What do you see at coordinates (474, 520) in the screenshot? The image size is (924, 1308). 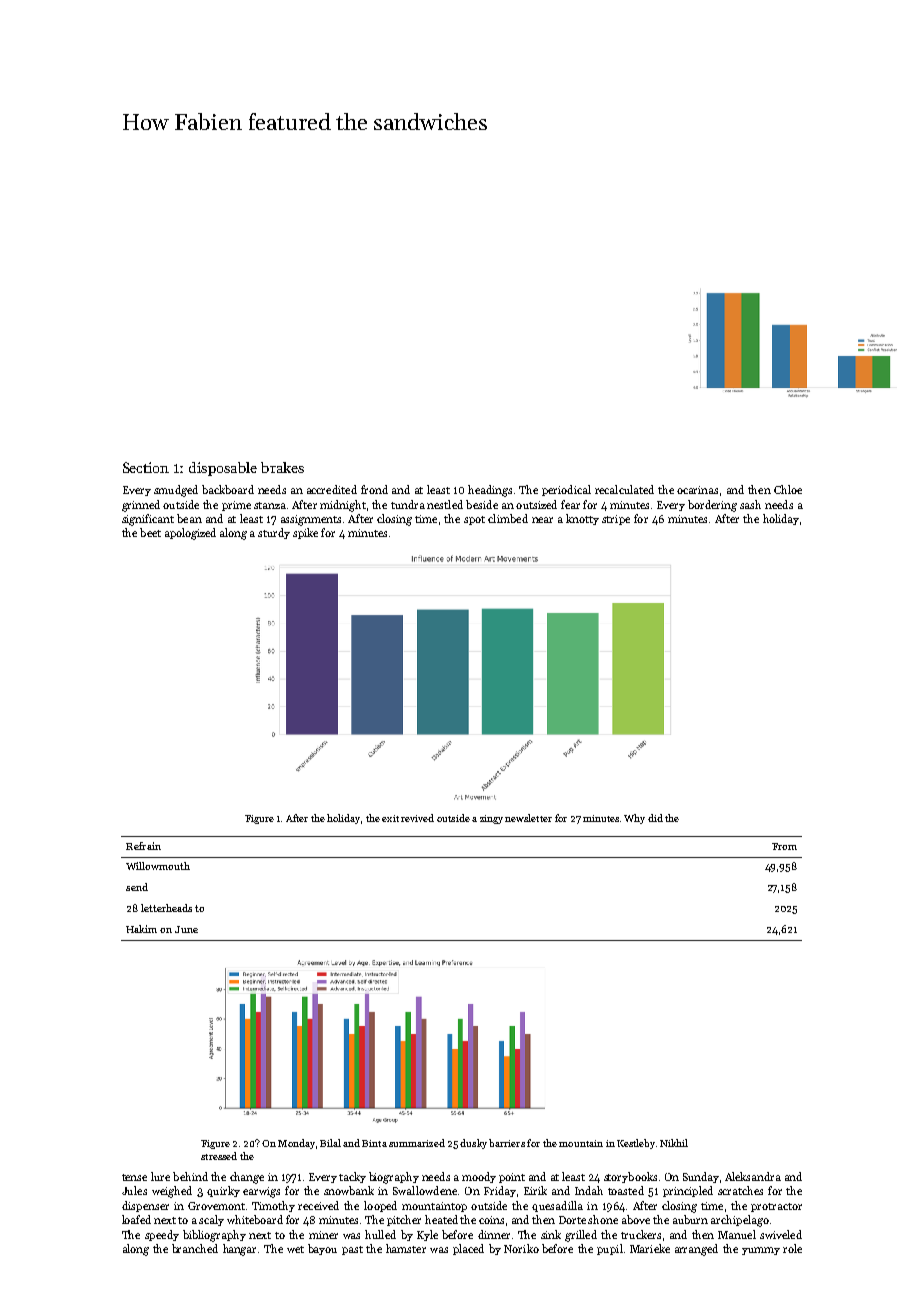 I see `spot` at bounding box center [474, 520].
